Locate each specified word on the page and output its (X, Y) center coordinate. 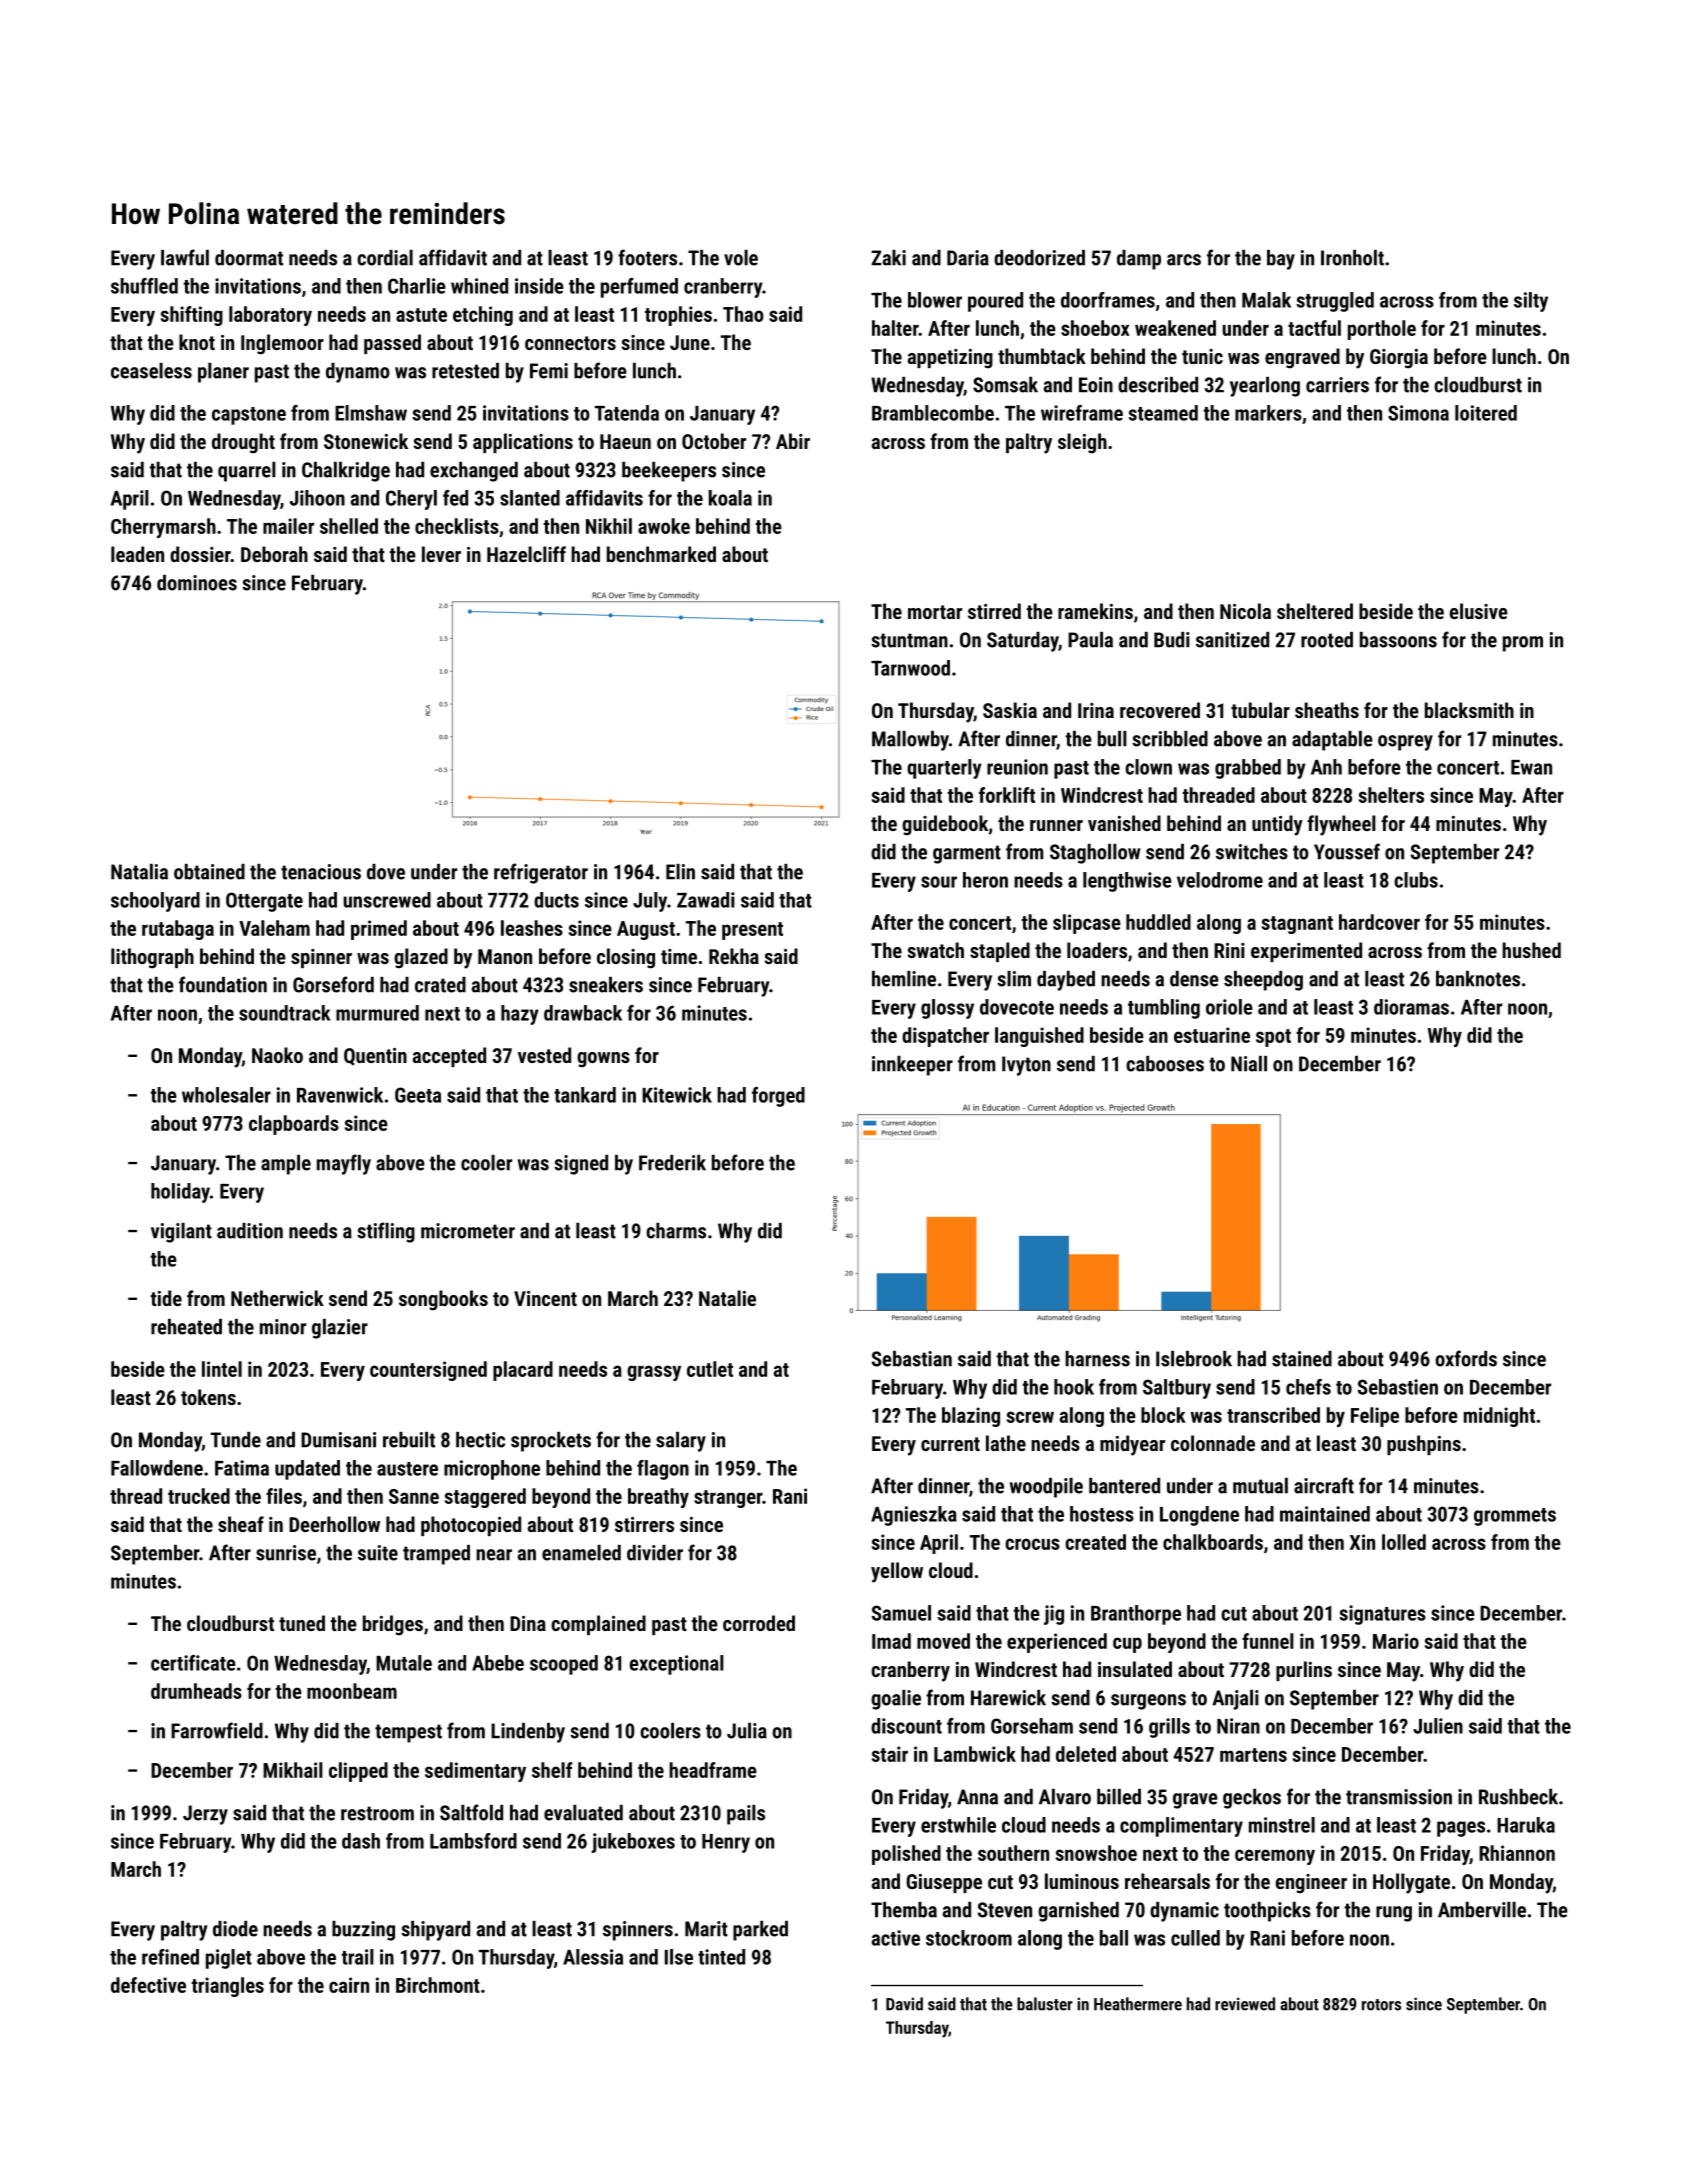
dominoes (197, 583)
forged (778, 1097)
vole (741, 258)
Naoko (277, 1055)
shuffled (144, 286)
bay (1281, 260)
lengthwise (1127, 882)
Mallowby (910, 741)
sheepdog (1263, 981)
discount (906, 1726)
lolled (1404, 1542)
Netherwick (277, 1298)
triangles (227, 1987)
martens (1253, 1755)
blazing (971, 1417)
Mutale (404, 1663)
